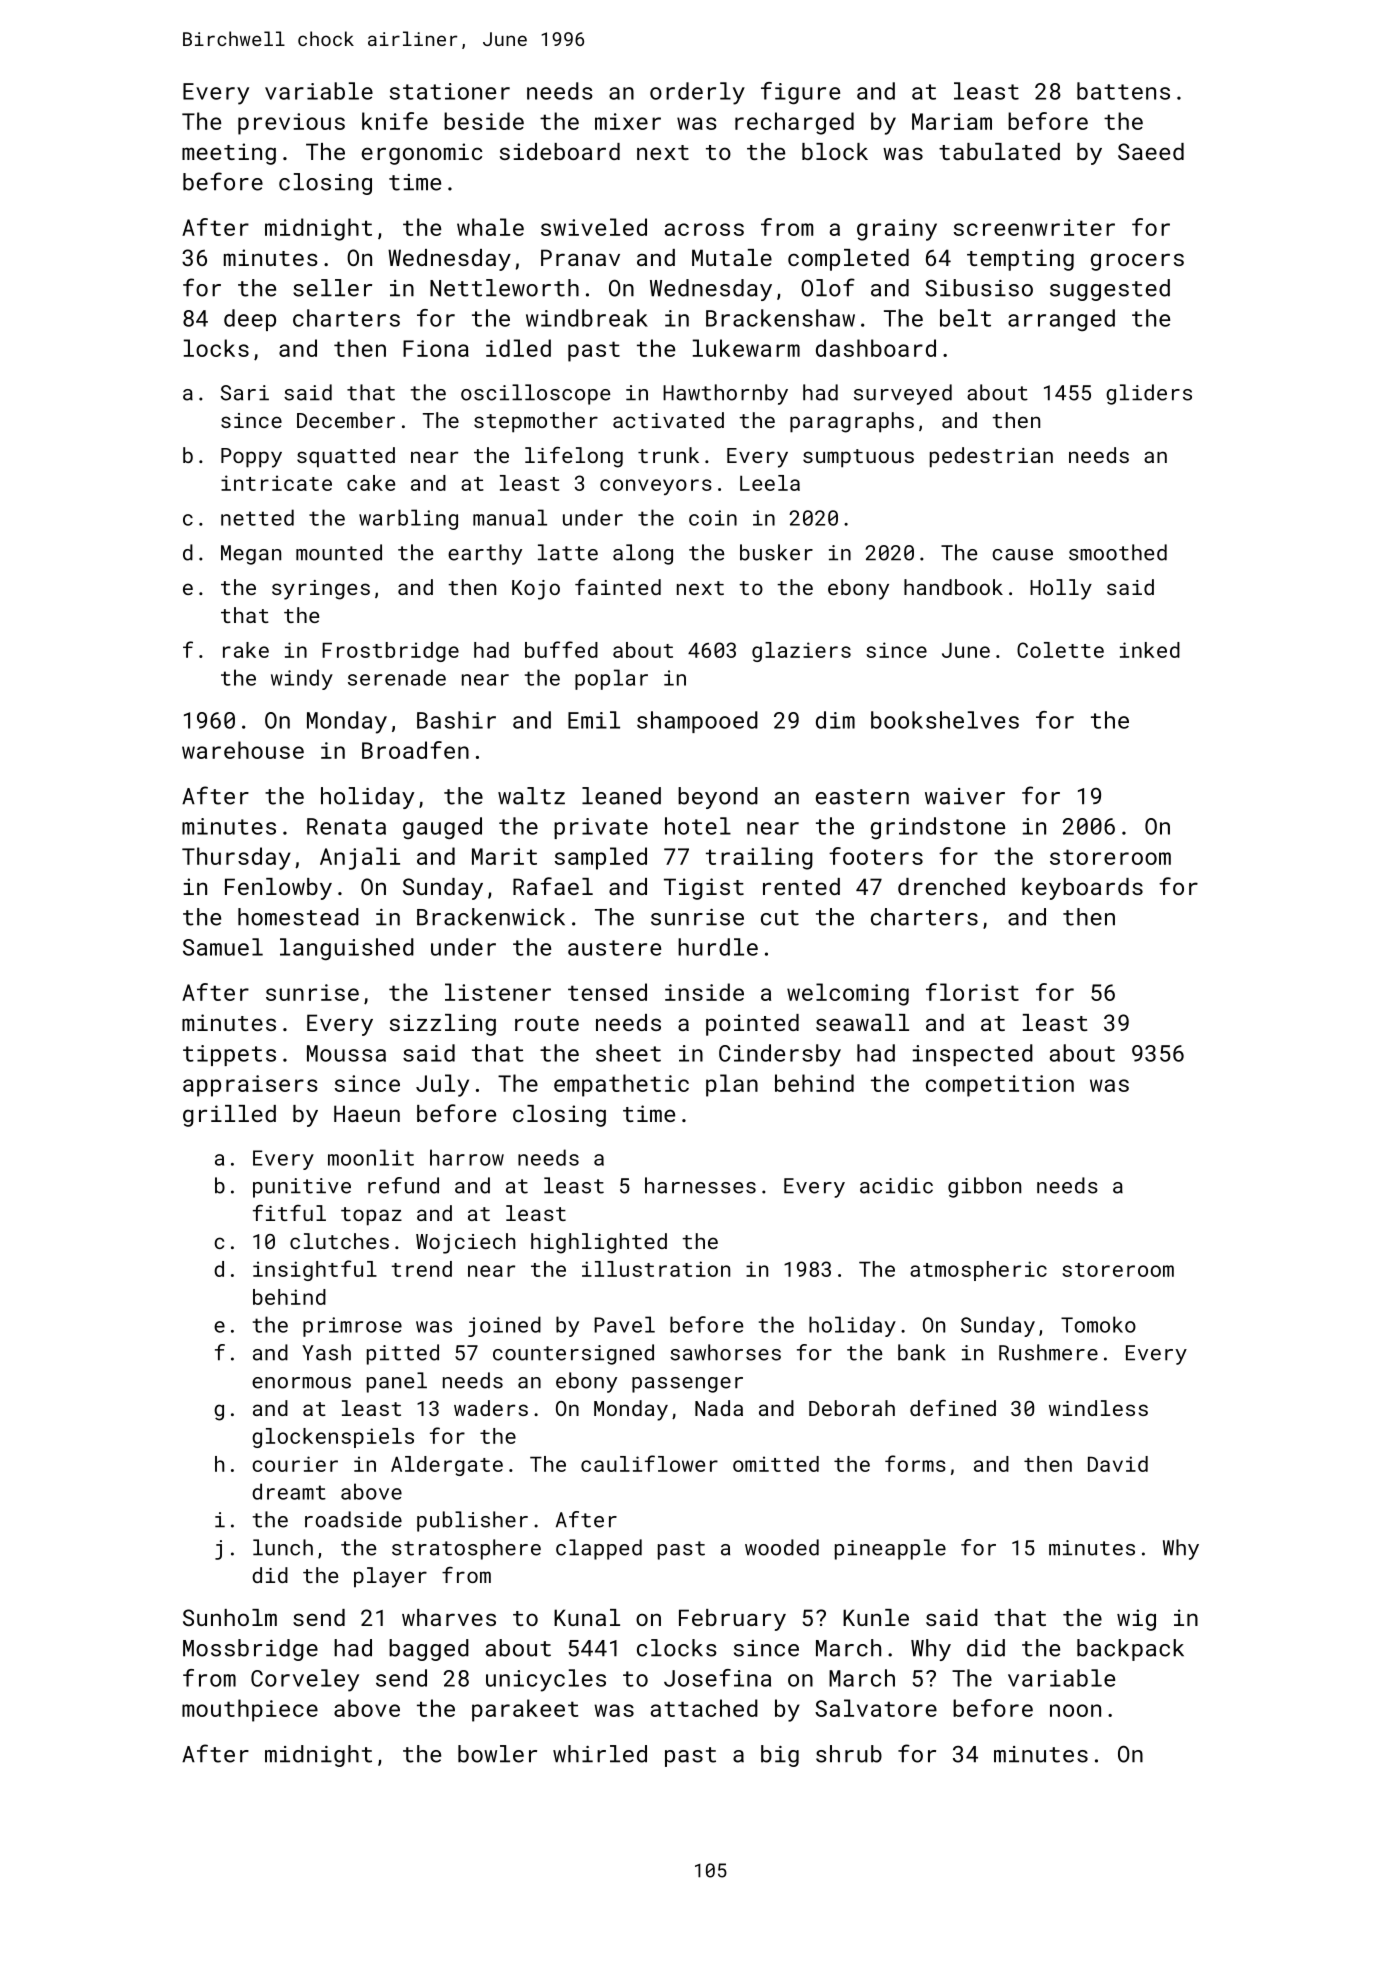 This screenshot has height=1969, width=1386. What do you see at coordinates (395, 121) in the screenshot?
I see `knife` at bounding box center [395, 121].
